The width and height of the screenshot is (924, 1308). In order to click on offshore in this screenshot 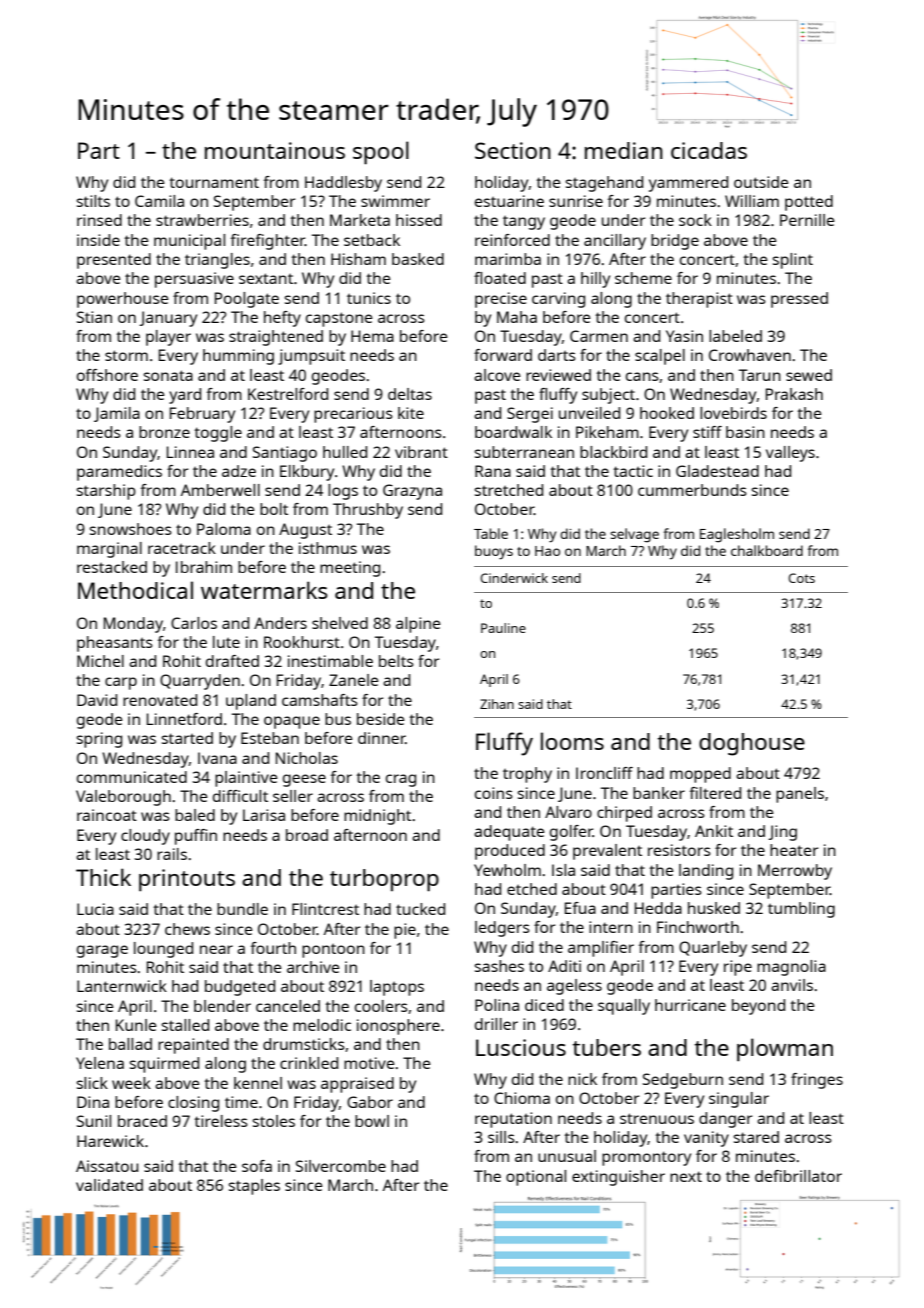, I will do `click(107, 375)`.
